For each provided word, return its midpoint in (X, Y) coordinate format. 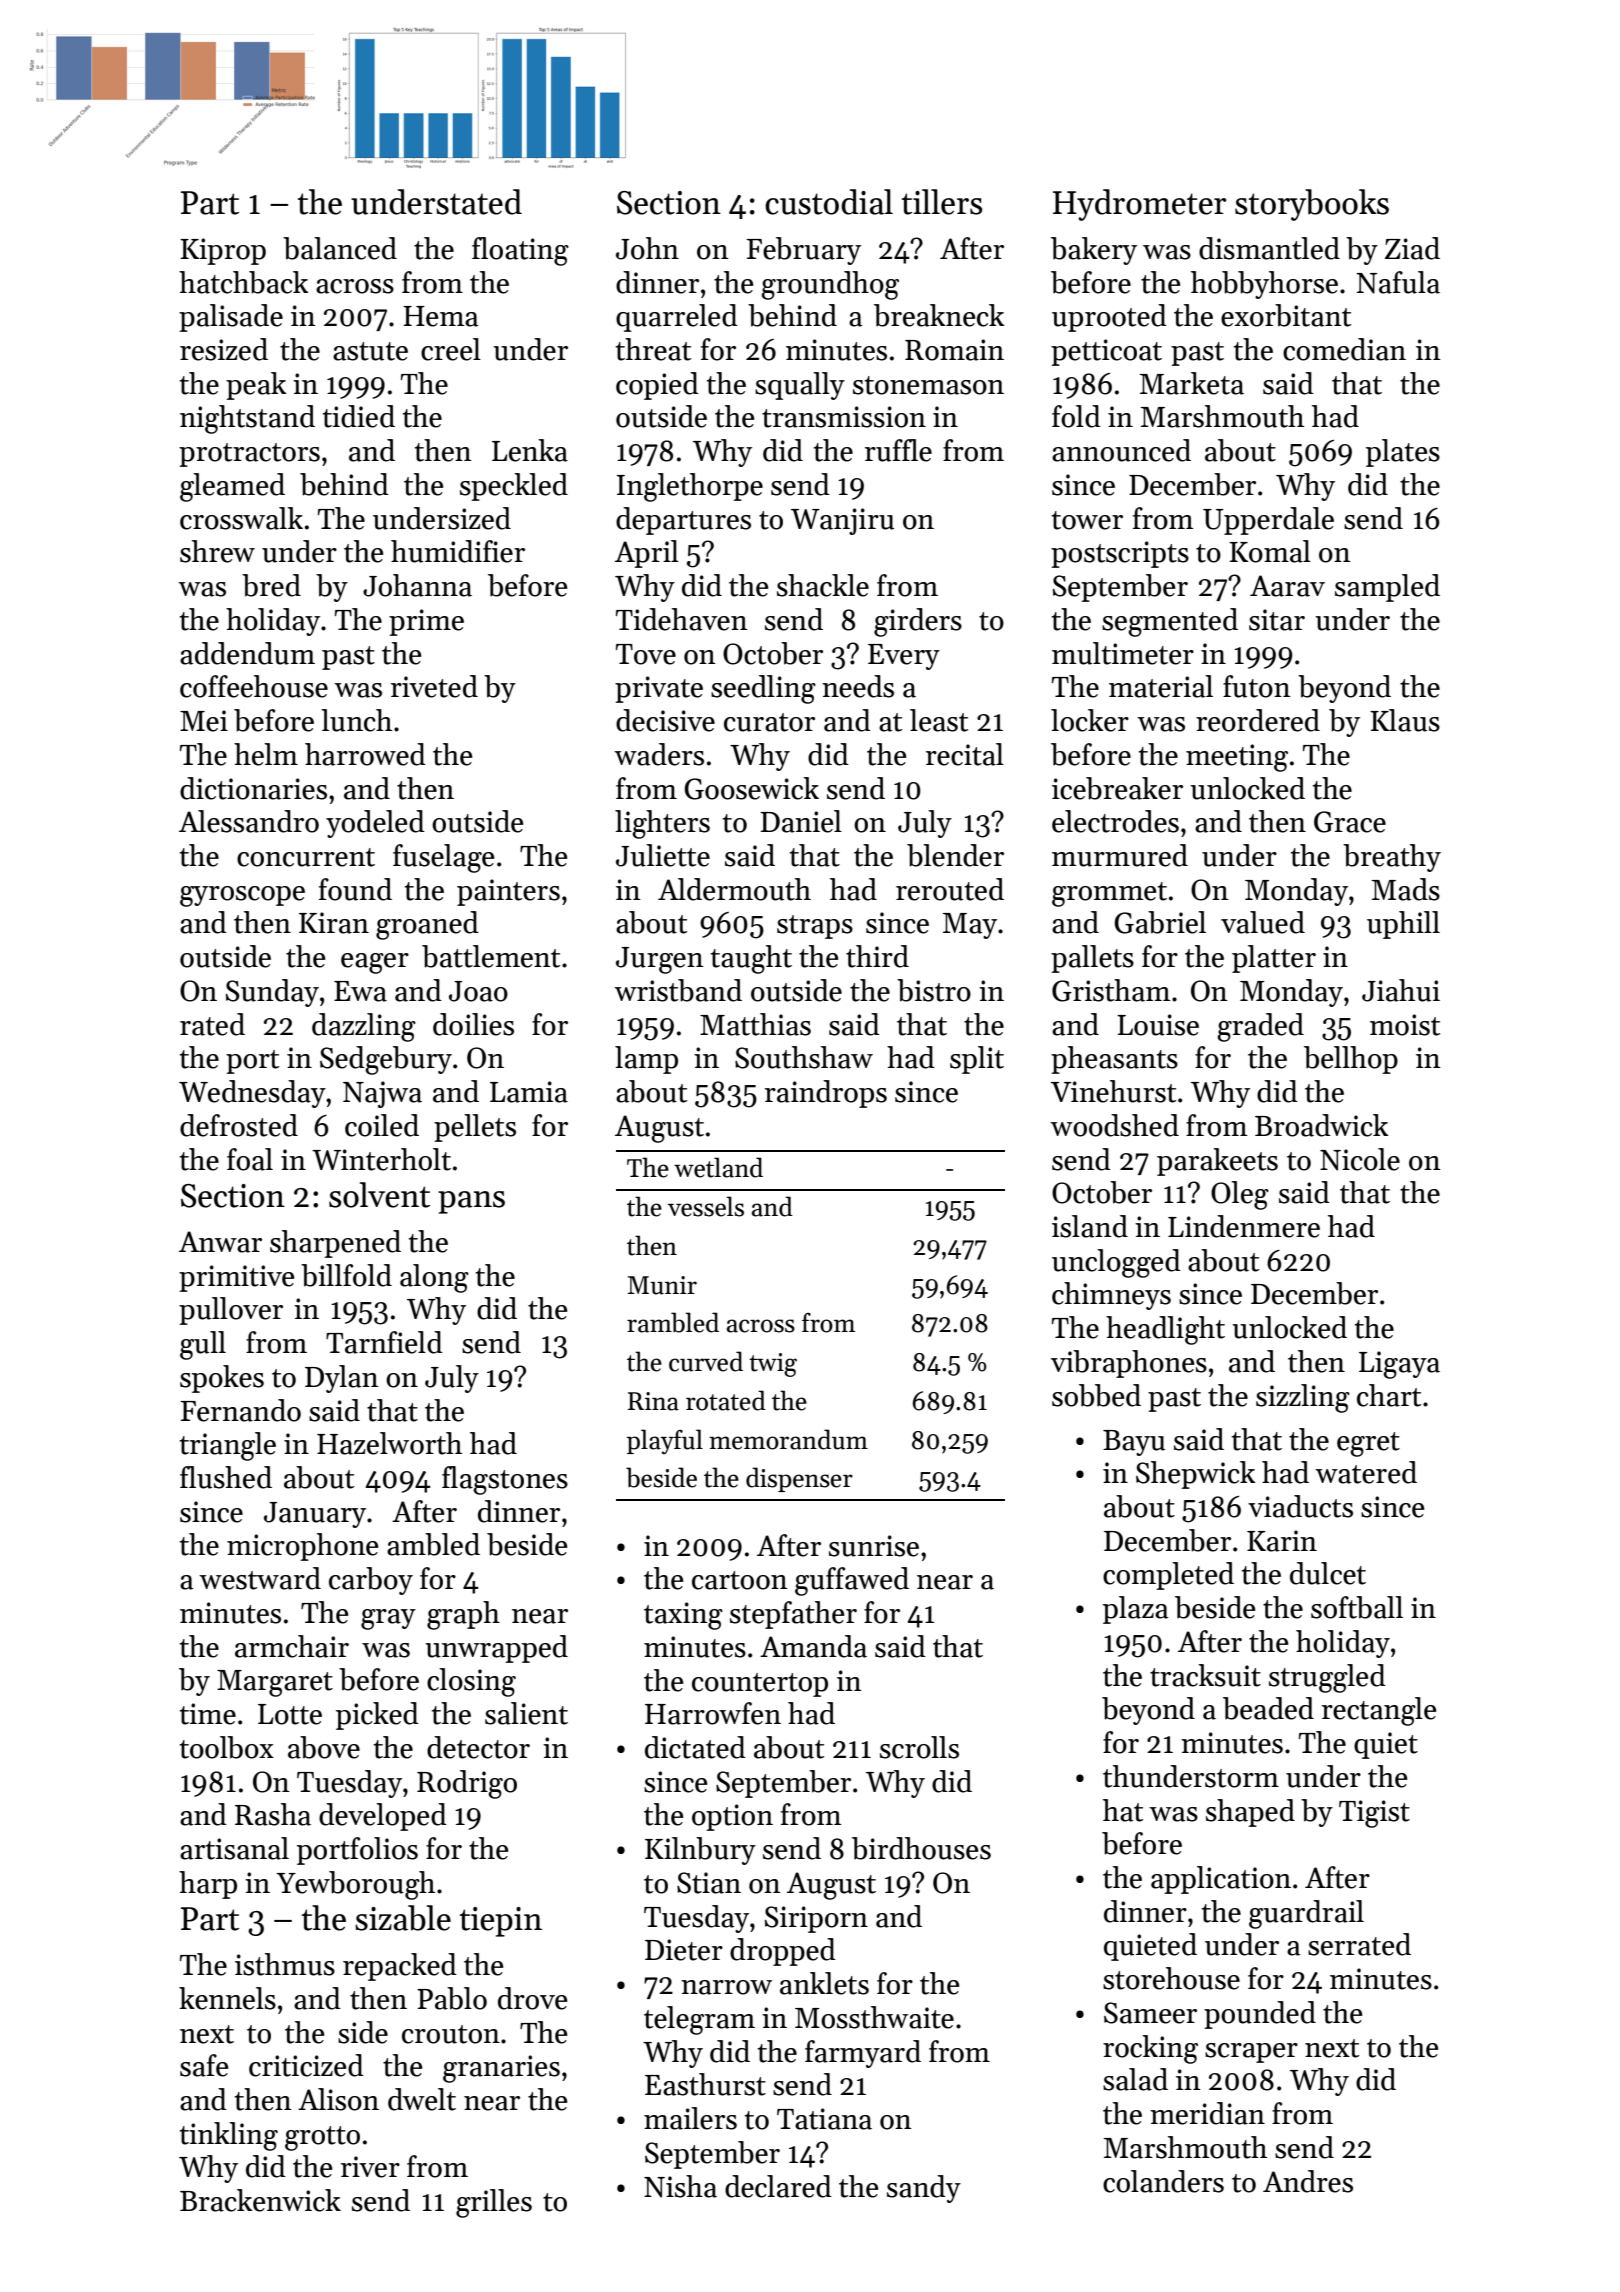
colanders (1163, 2181)
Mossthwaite (874, 2017)
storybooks (1312, 205)
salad (1135, 2079)
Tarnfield (384, 1342)
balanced (340, 248)
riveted (434, 686)
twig (773, 1365)
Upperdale (1268, 521)
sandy (924, 2189)
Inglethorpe (690, 487)
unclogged (1116, 1263)
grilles (494, 2203)
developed (383, 1817)
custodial (829, 202)
